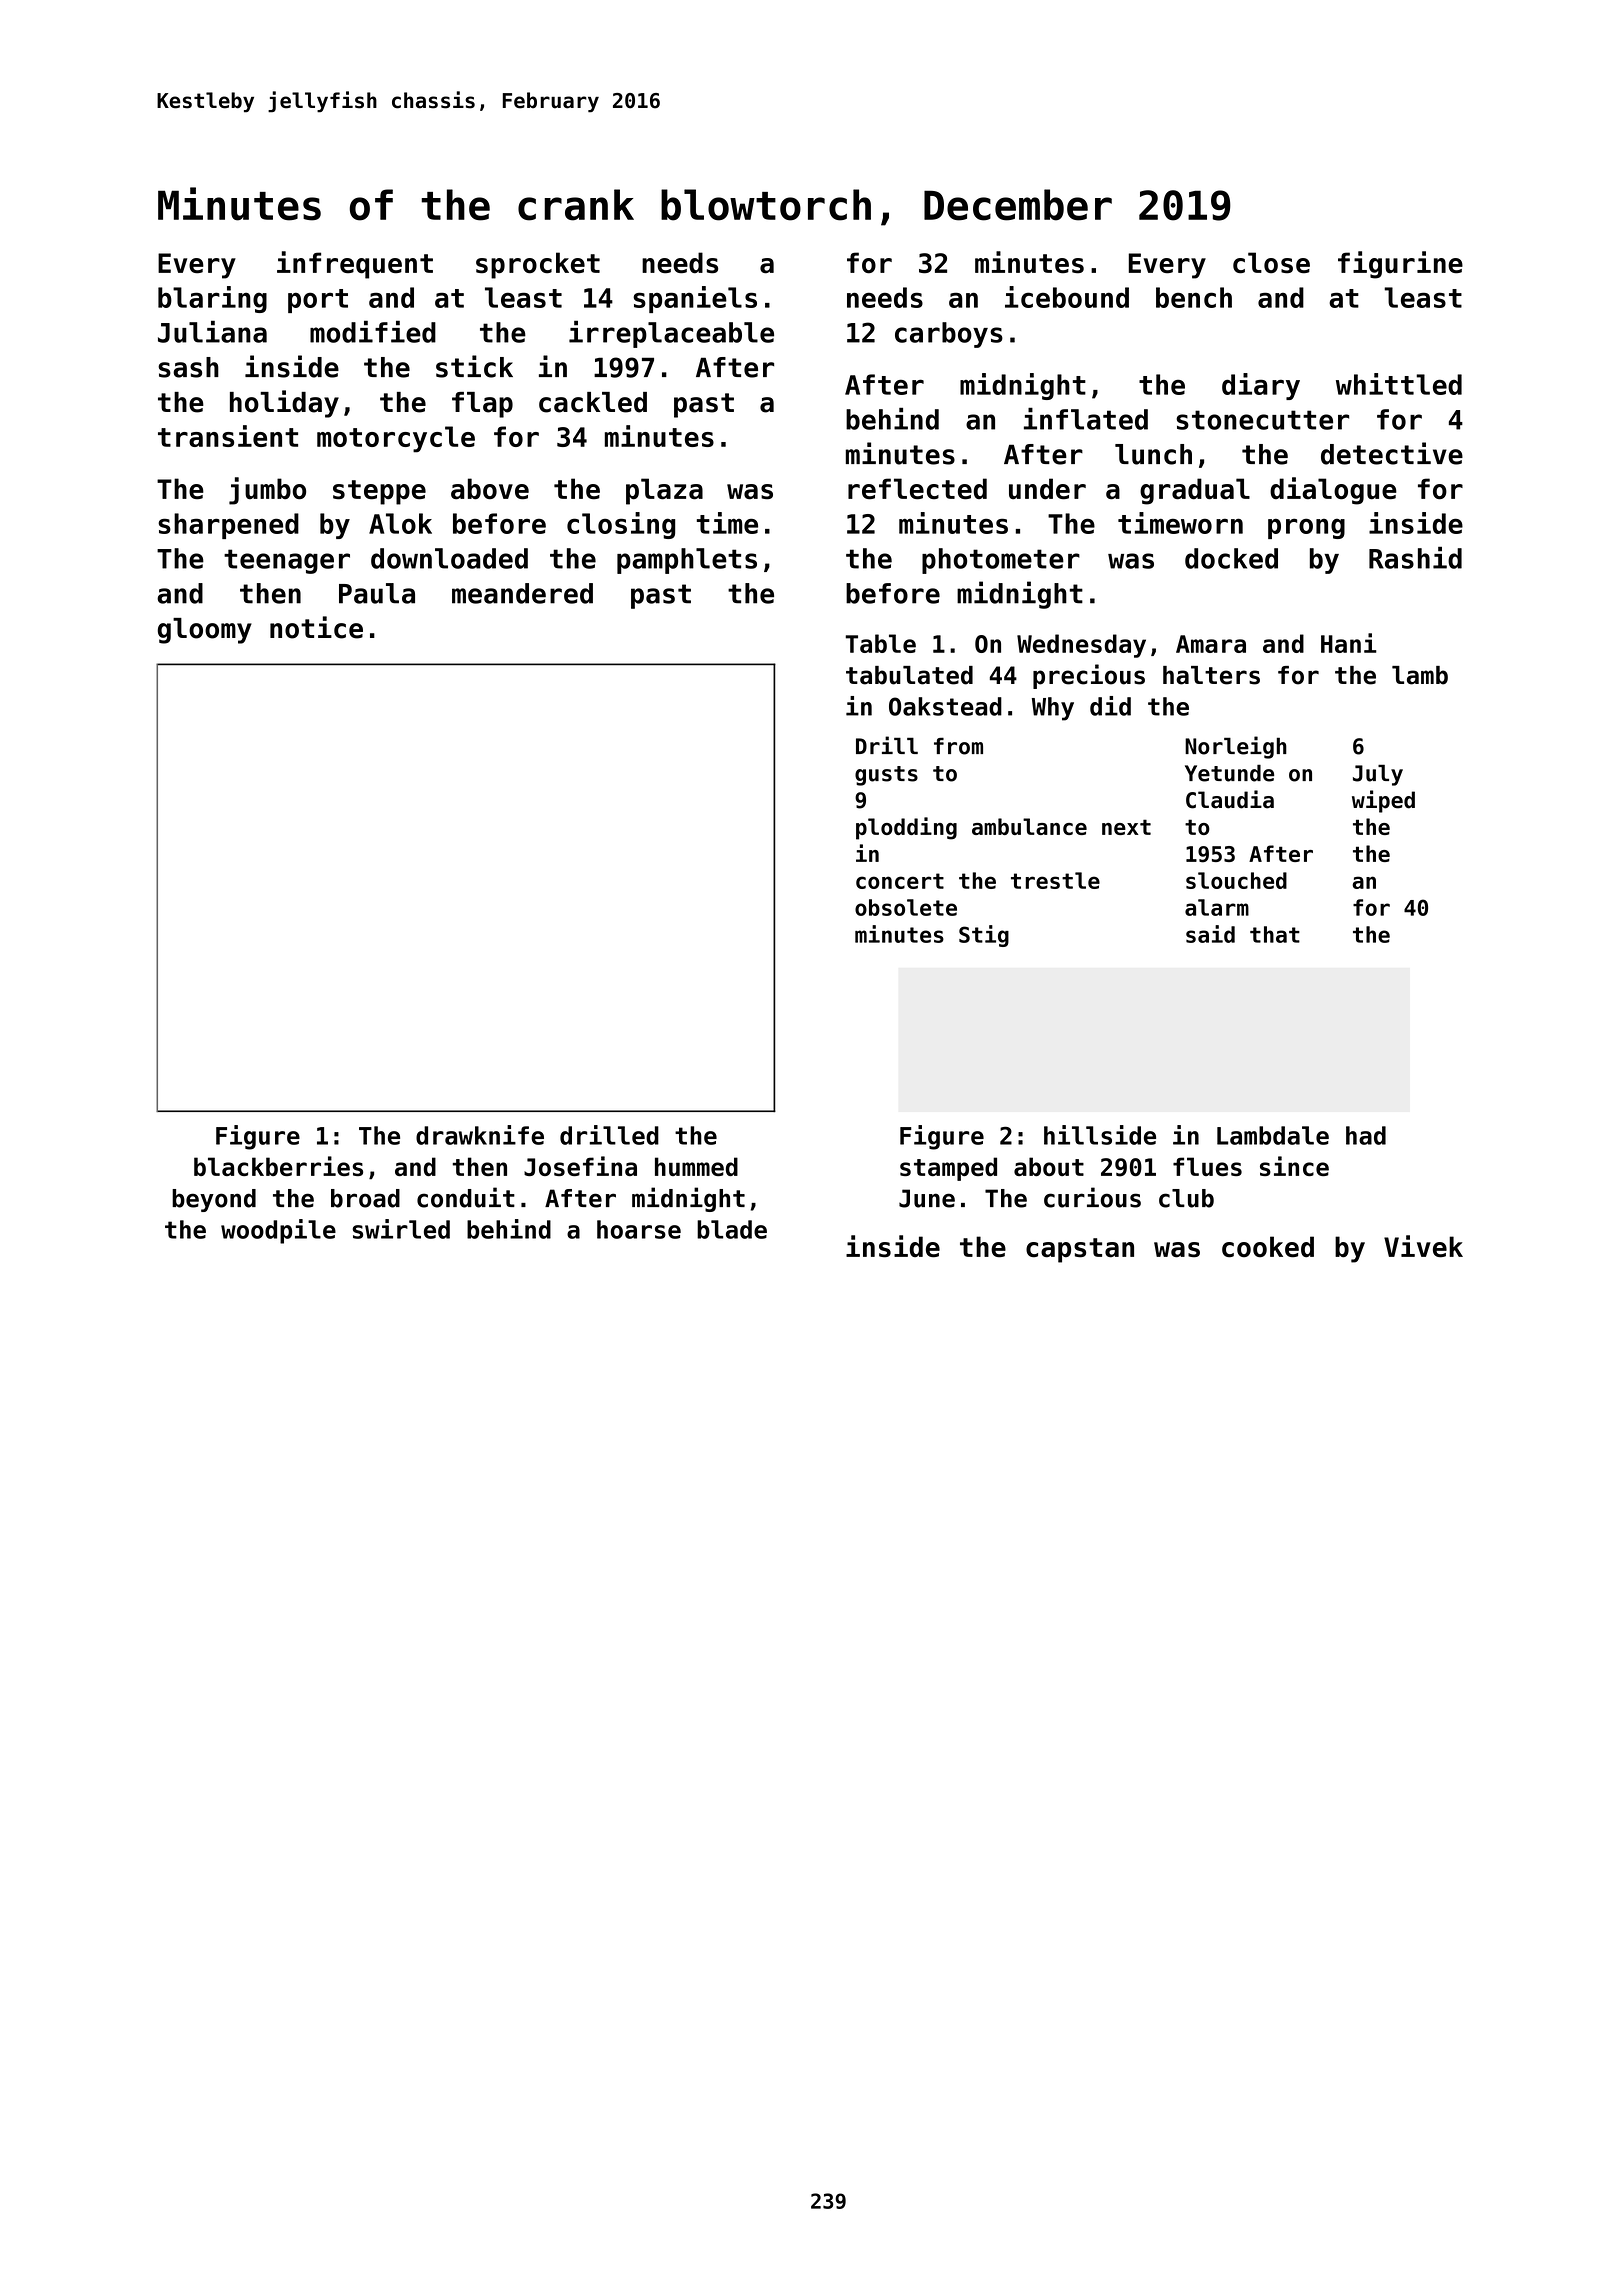  What do you see at coordinates (1100, 1135) in the document?
I see `hillside` at bounding box center [1100, 1135].
